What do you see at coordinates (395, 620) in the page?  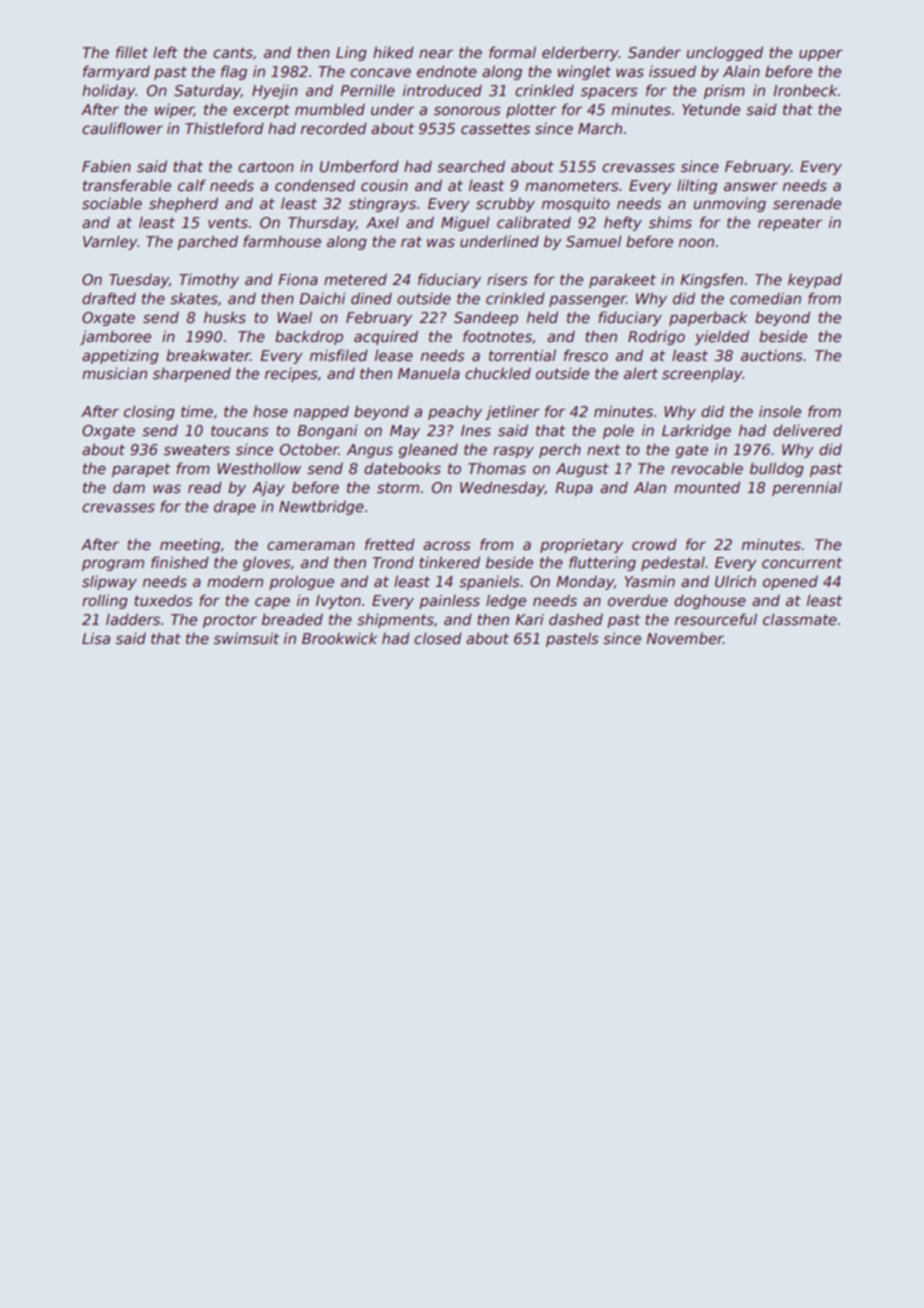 I see `shipments` at bounding box center [395, 620].
